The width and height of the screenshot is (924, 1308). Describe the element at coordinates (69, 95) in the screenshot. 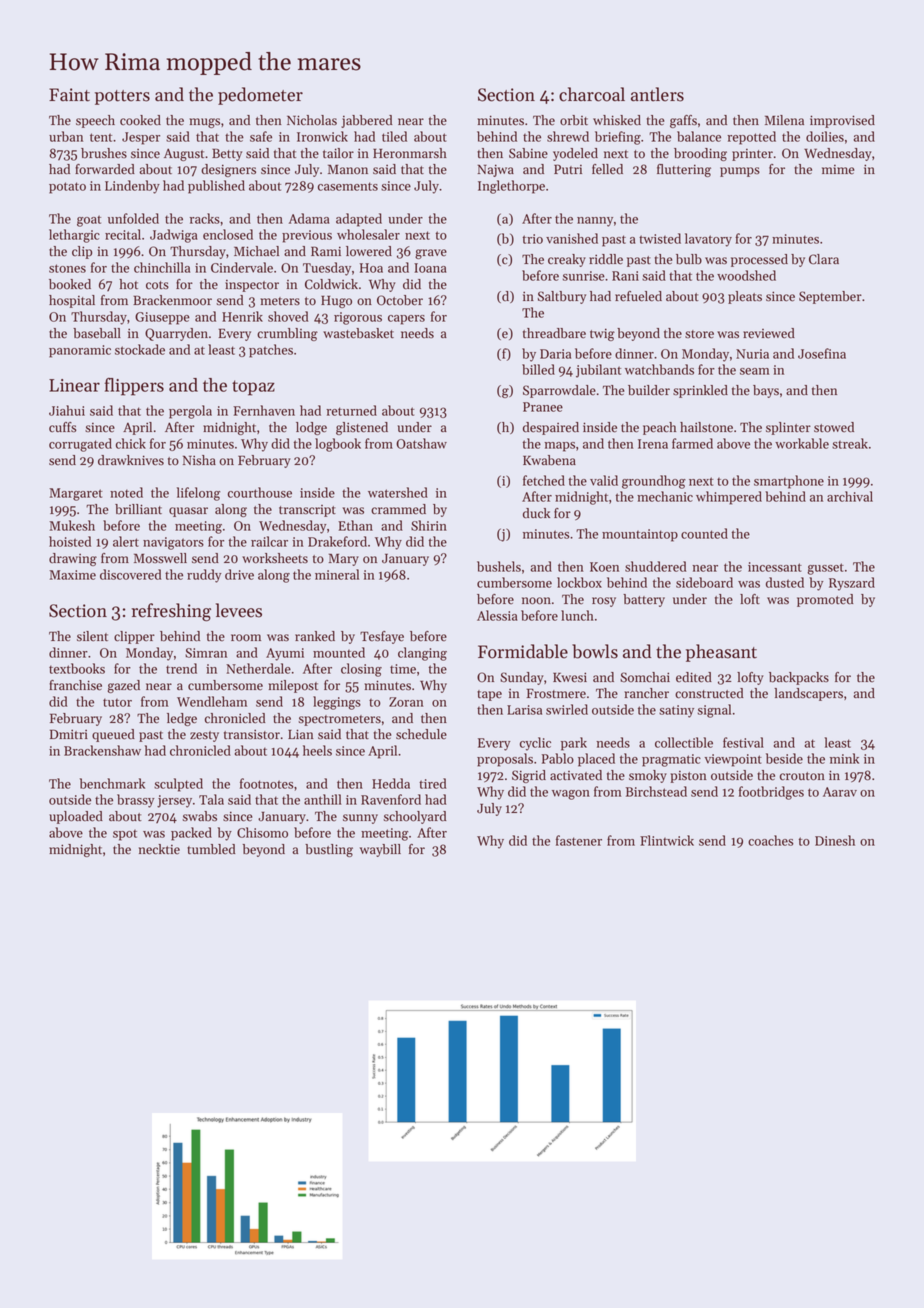

I see `Faint` at that location.
